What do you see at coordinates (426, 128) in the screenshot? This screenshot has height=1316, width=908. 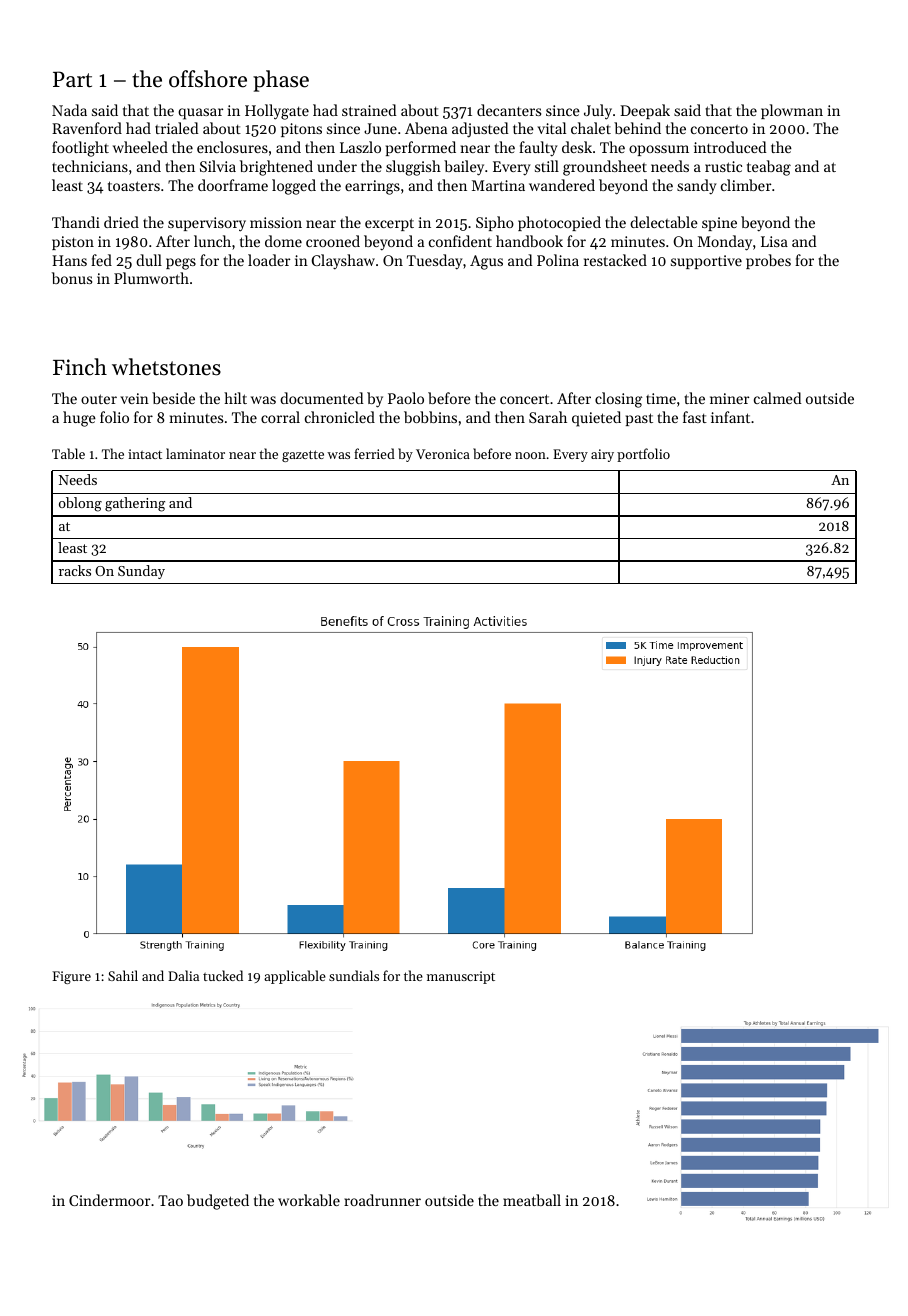 I see `Abena` at bounding box center [426, 128].
